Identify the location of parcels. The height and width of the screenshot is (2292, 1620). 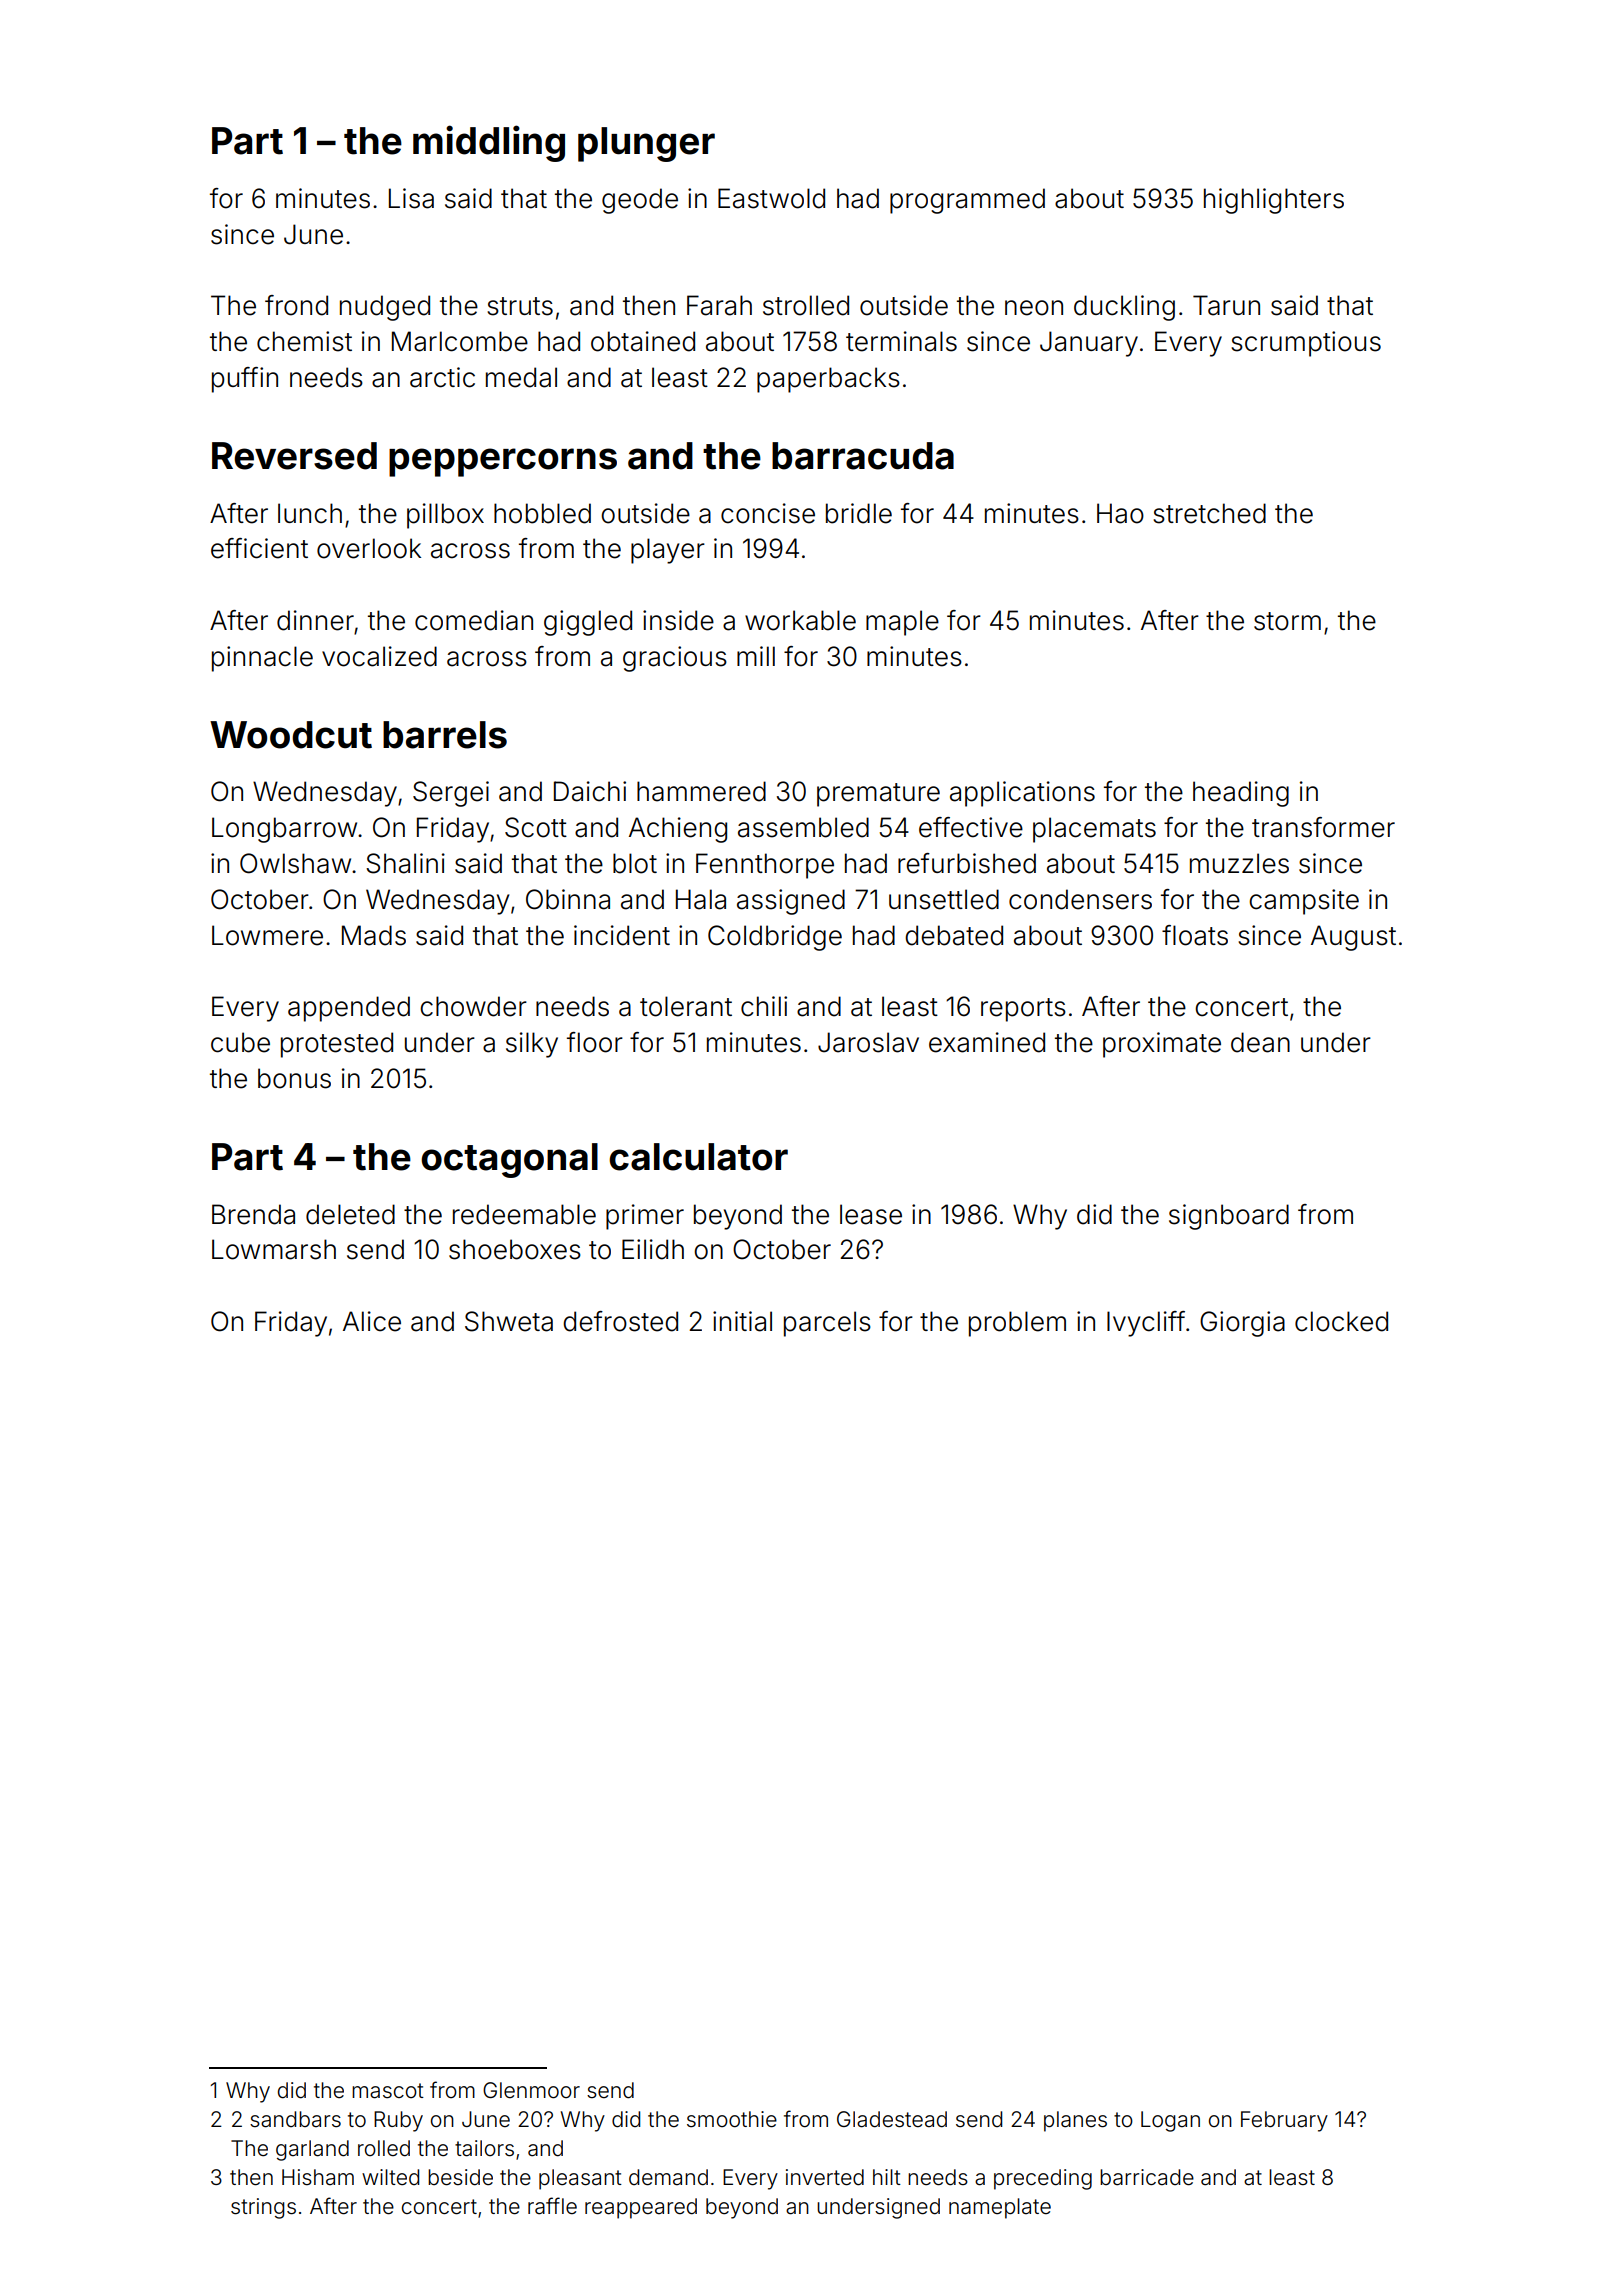
(827, 1324).
